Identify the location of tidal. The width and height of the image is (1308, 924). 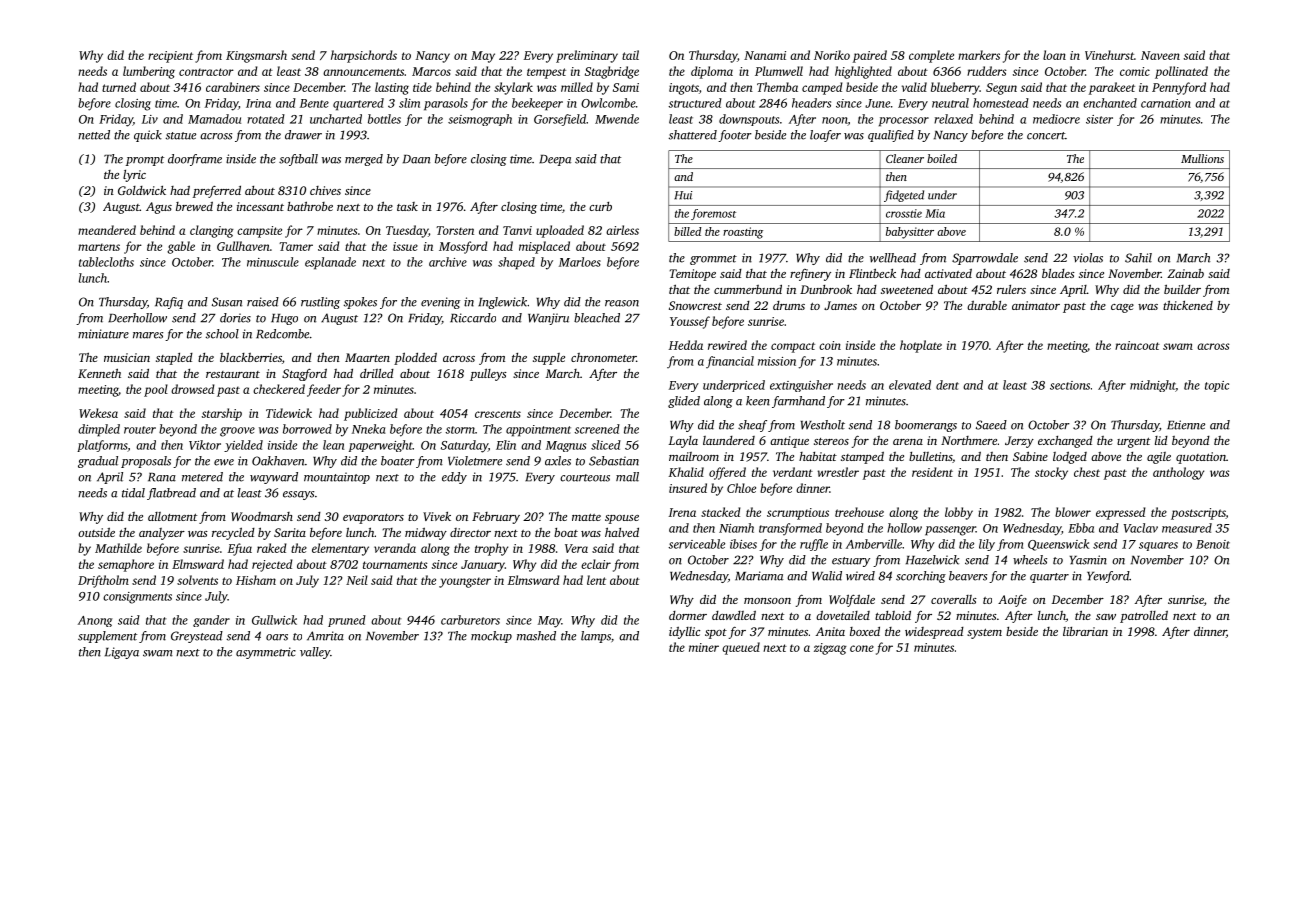
(133, 493).
